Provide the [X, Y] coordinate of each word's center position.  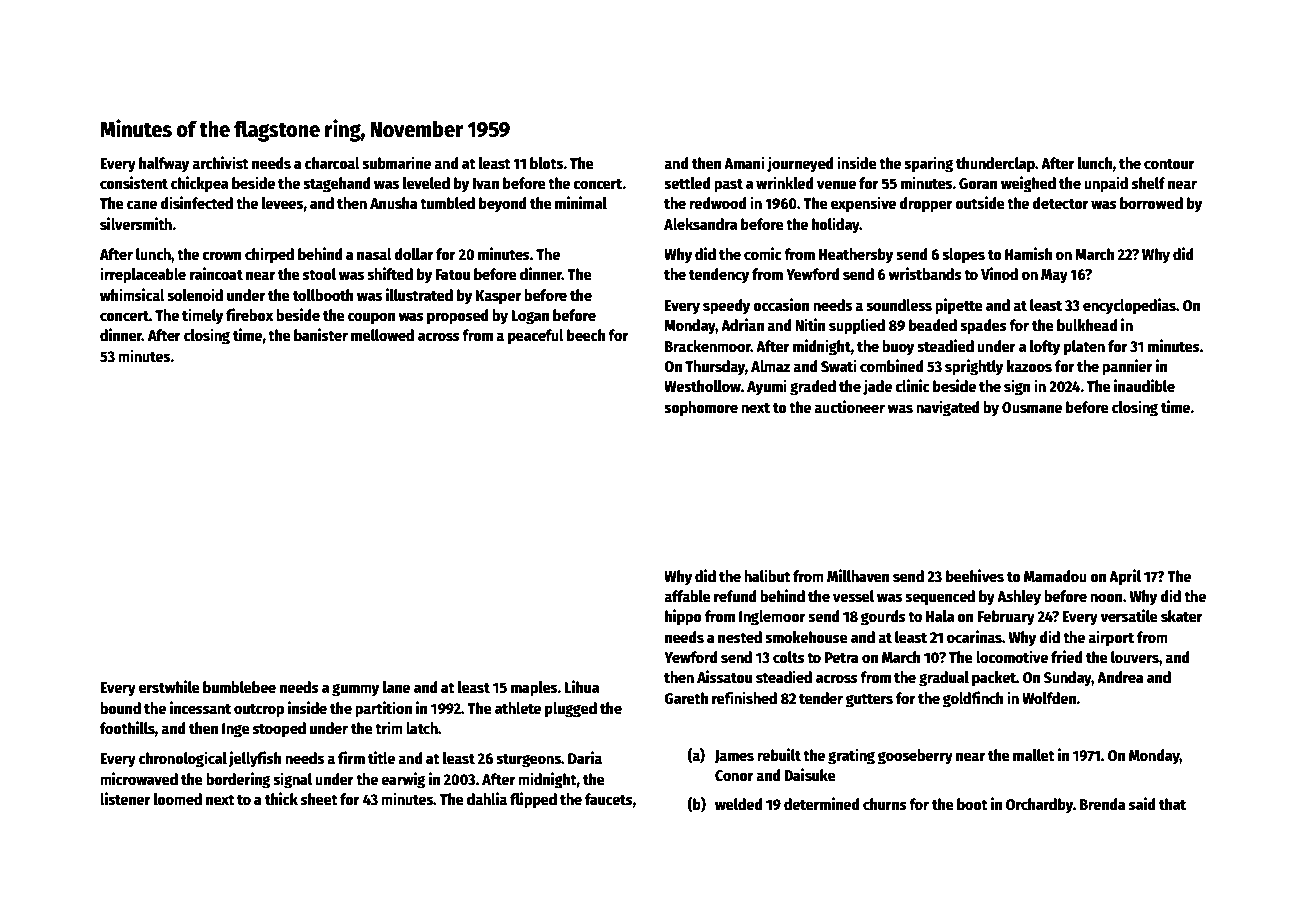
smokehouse [806, 637]
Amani [744, 162]
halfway [164, 165]
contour [1169, 164]
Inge [236, 730]
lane [396, 687]
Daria [585, 757]
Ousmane [1032, 408]
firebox [249, 315]
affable [687, 596]
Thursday [715, 368]
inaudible [1144, 385]
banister [321, 334]
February [1006, 618]
